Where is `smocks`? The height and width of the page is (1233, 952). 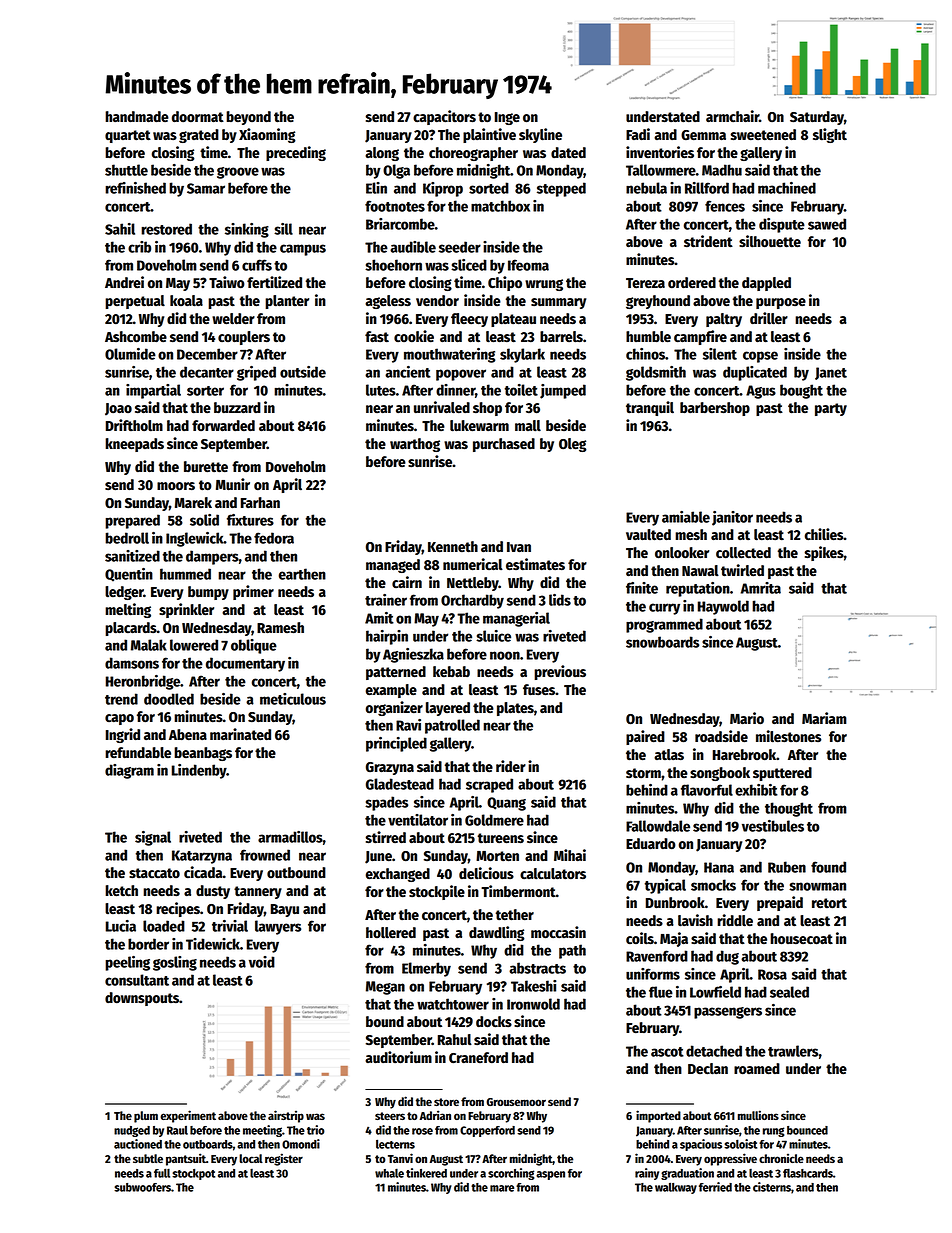 smocks is located at coordinates (713, 885).
